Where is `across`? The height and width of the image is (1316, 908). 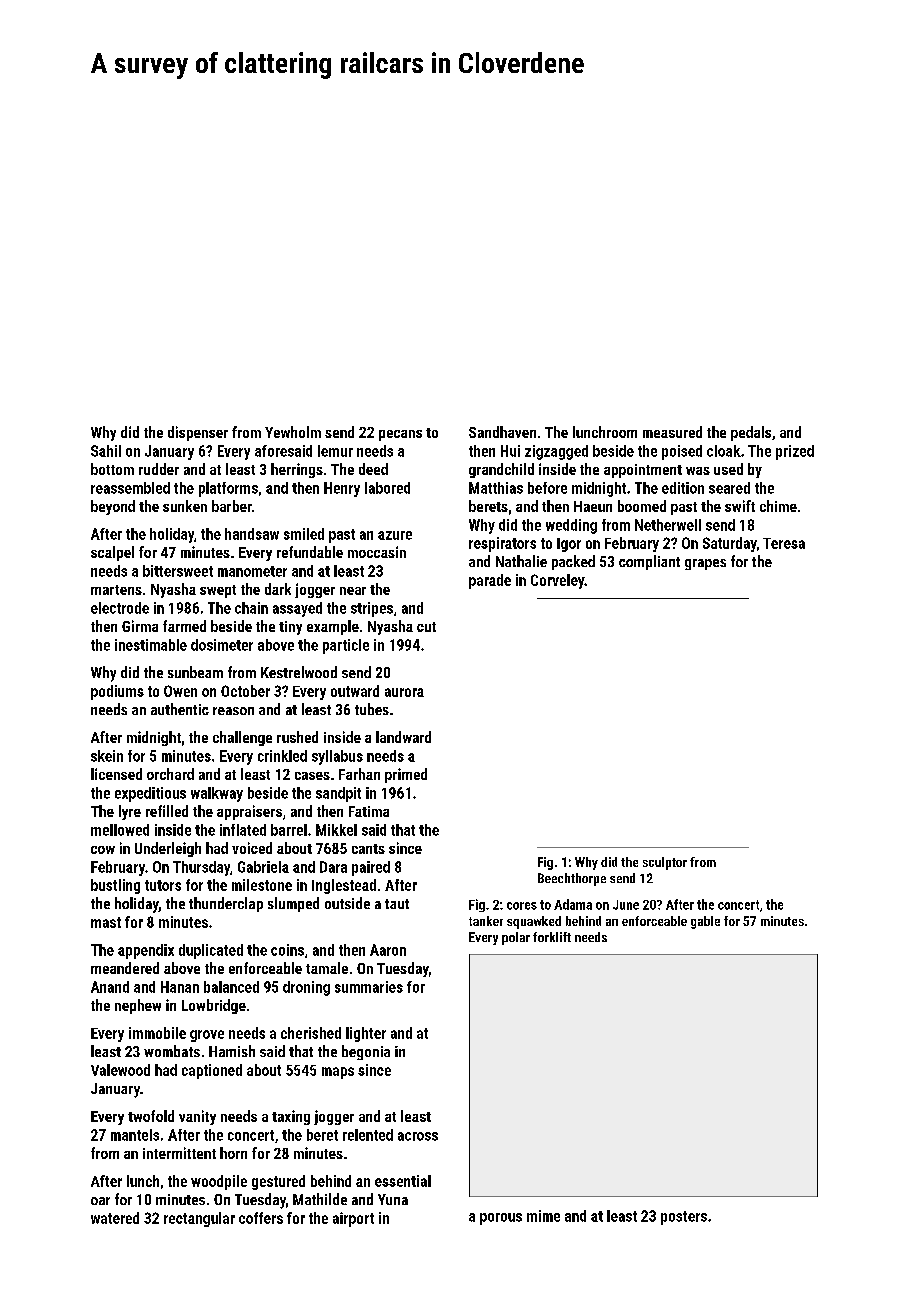
across is located at coordinates (418, 1136).
